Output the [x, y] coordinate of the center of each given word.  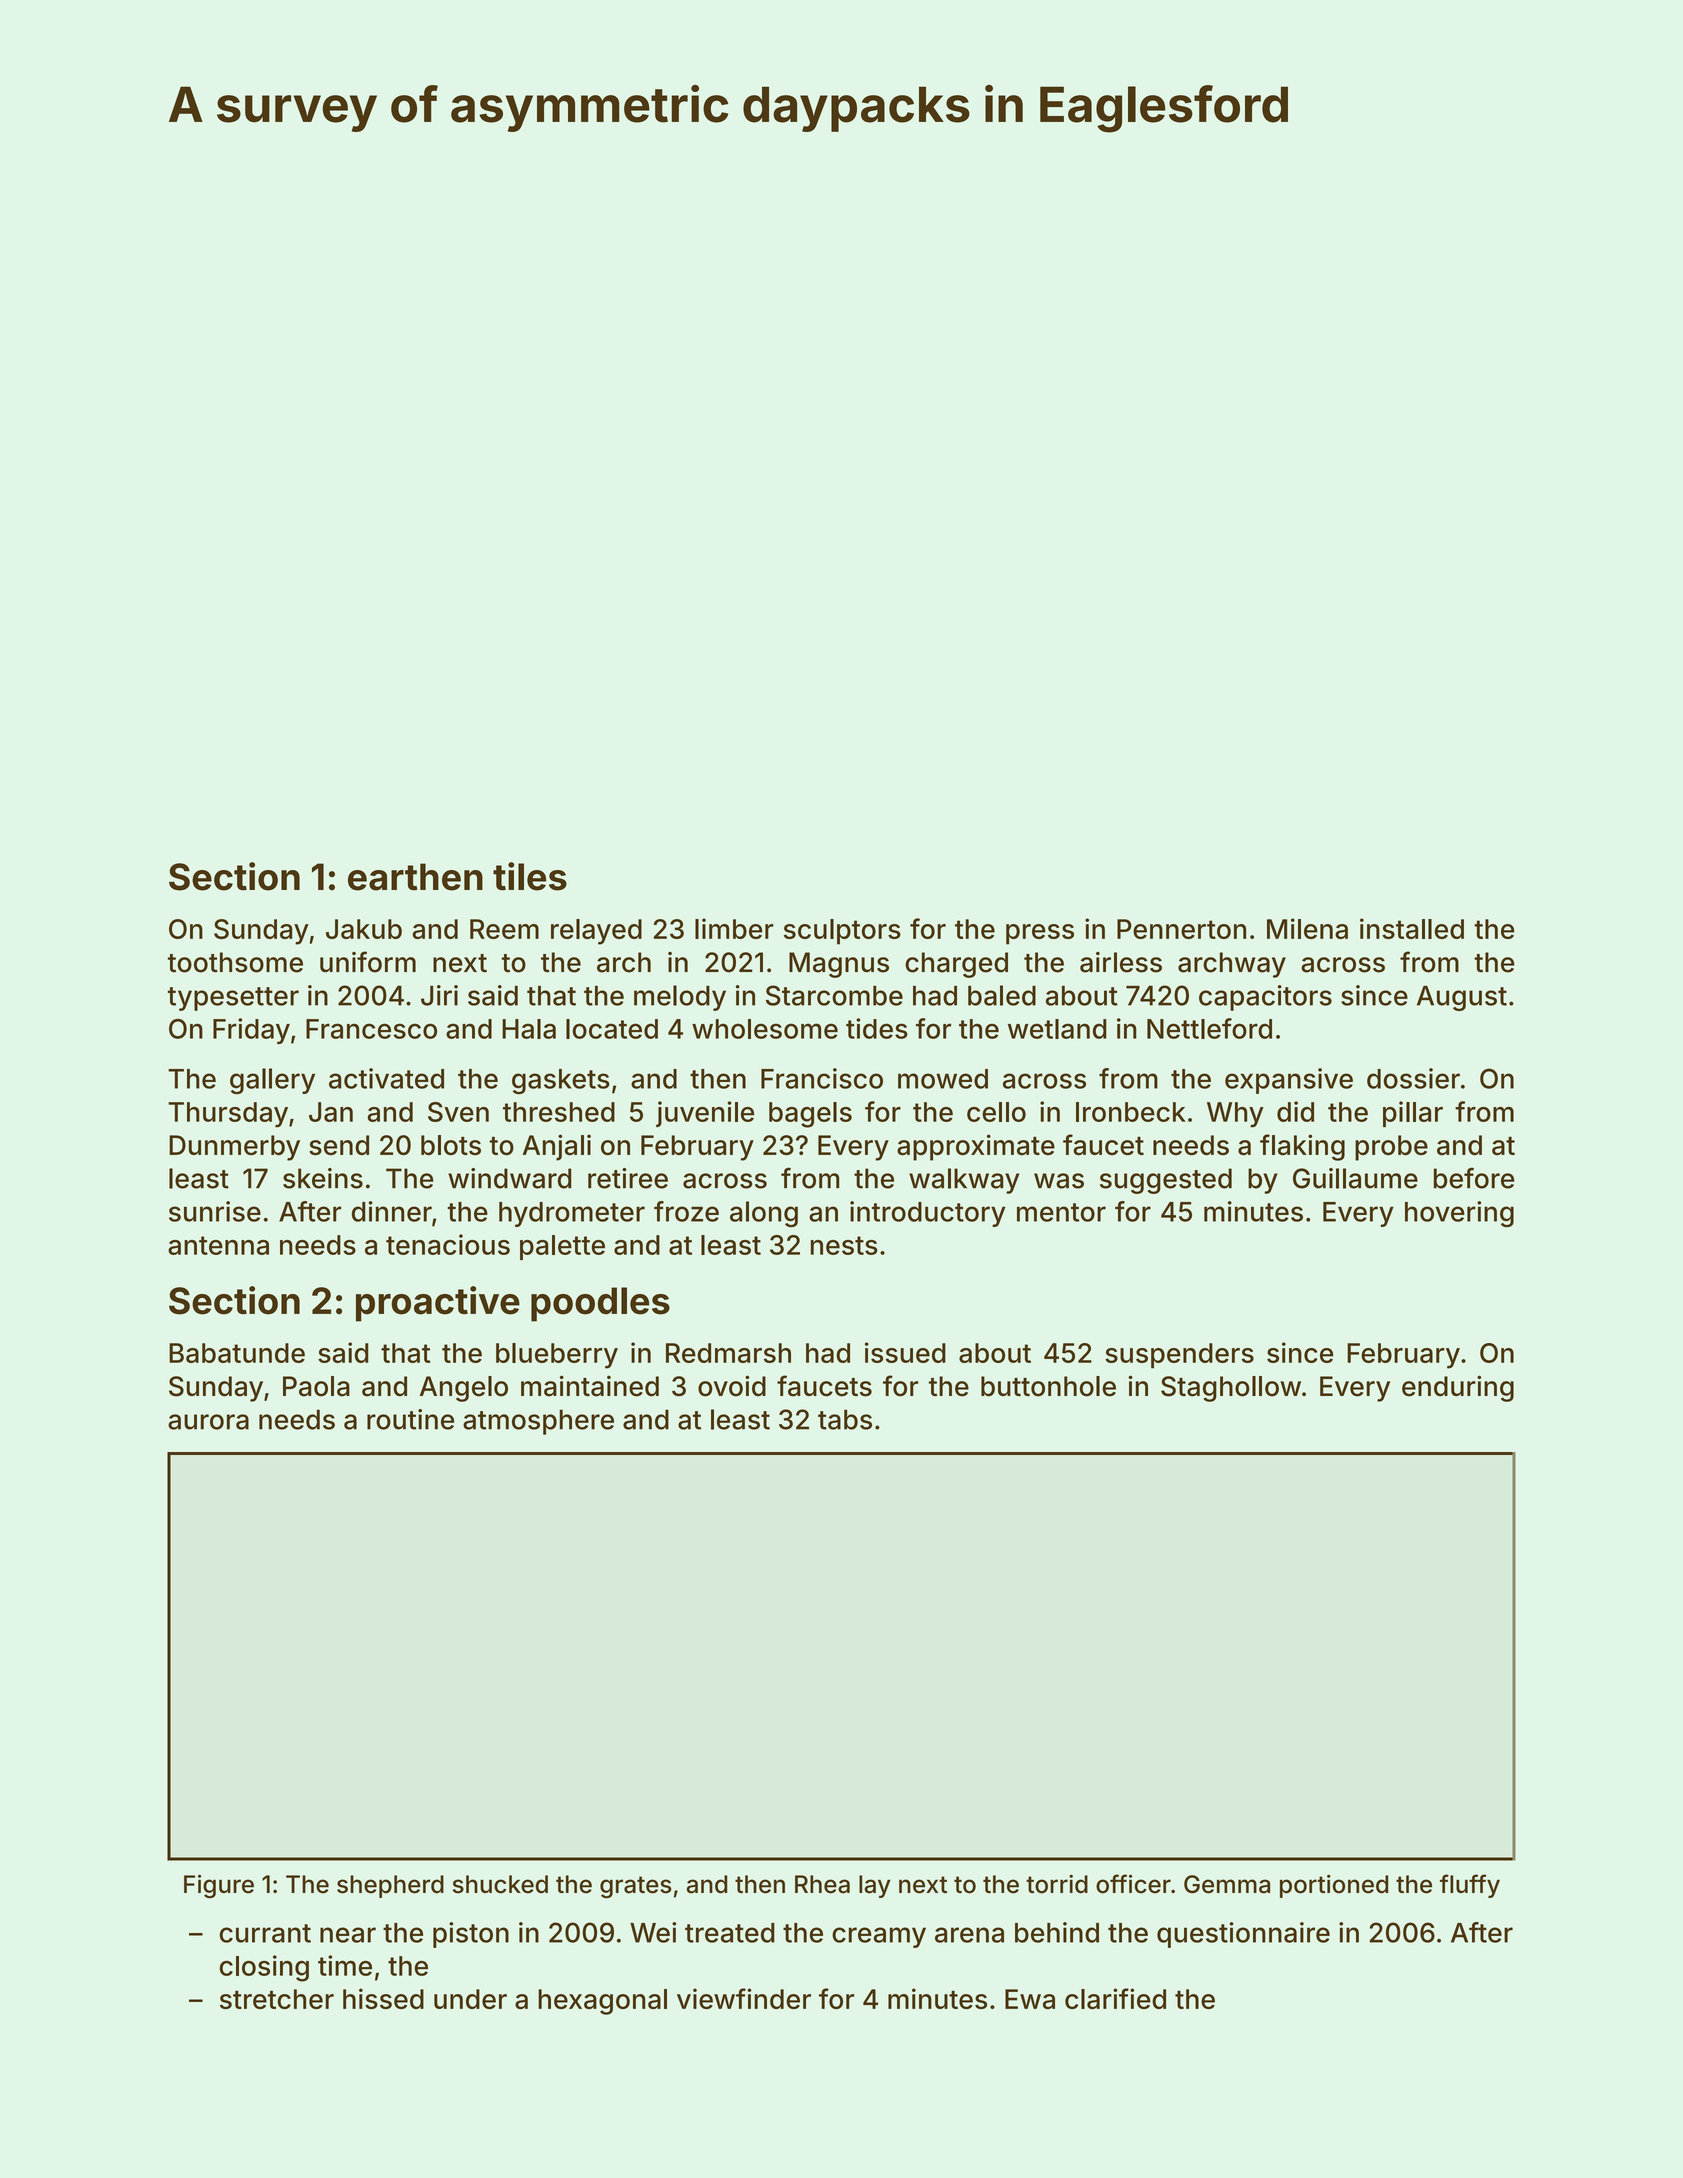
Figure [219, 1886]
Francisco [822, 1078]
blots [451, 1145]
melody [680, 998]
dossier [1413, 1078]
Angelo [464, 1389]
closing [264, 1968]
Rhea [822, 1884]
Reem [504, 929]
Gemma [1227, 1884]
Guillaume [1355, 1178]
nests [844, 1245]
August [1462, 998]
